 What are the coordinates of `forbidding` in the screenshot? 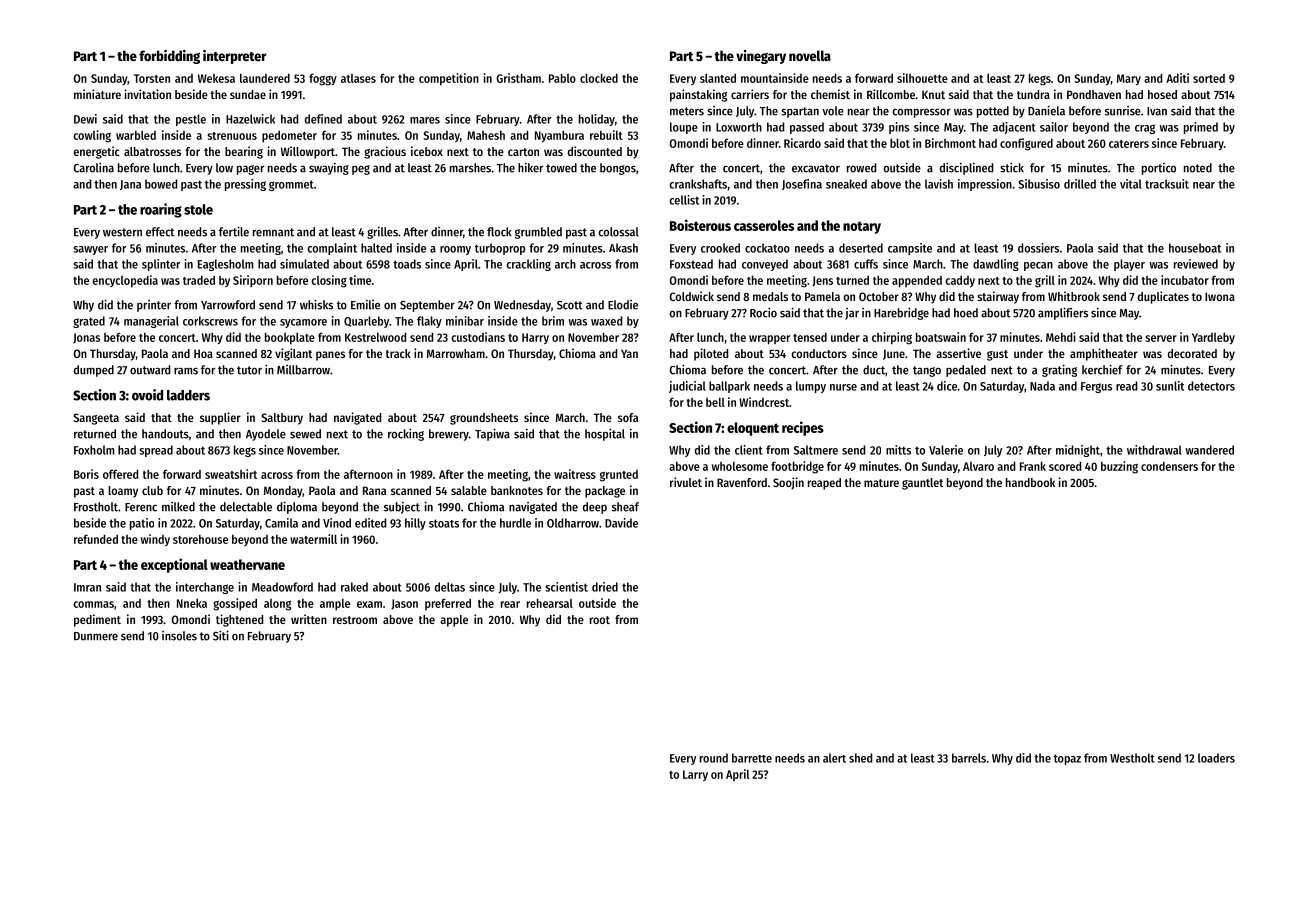 It's located at (169, 57).
